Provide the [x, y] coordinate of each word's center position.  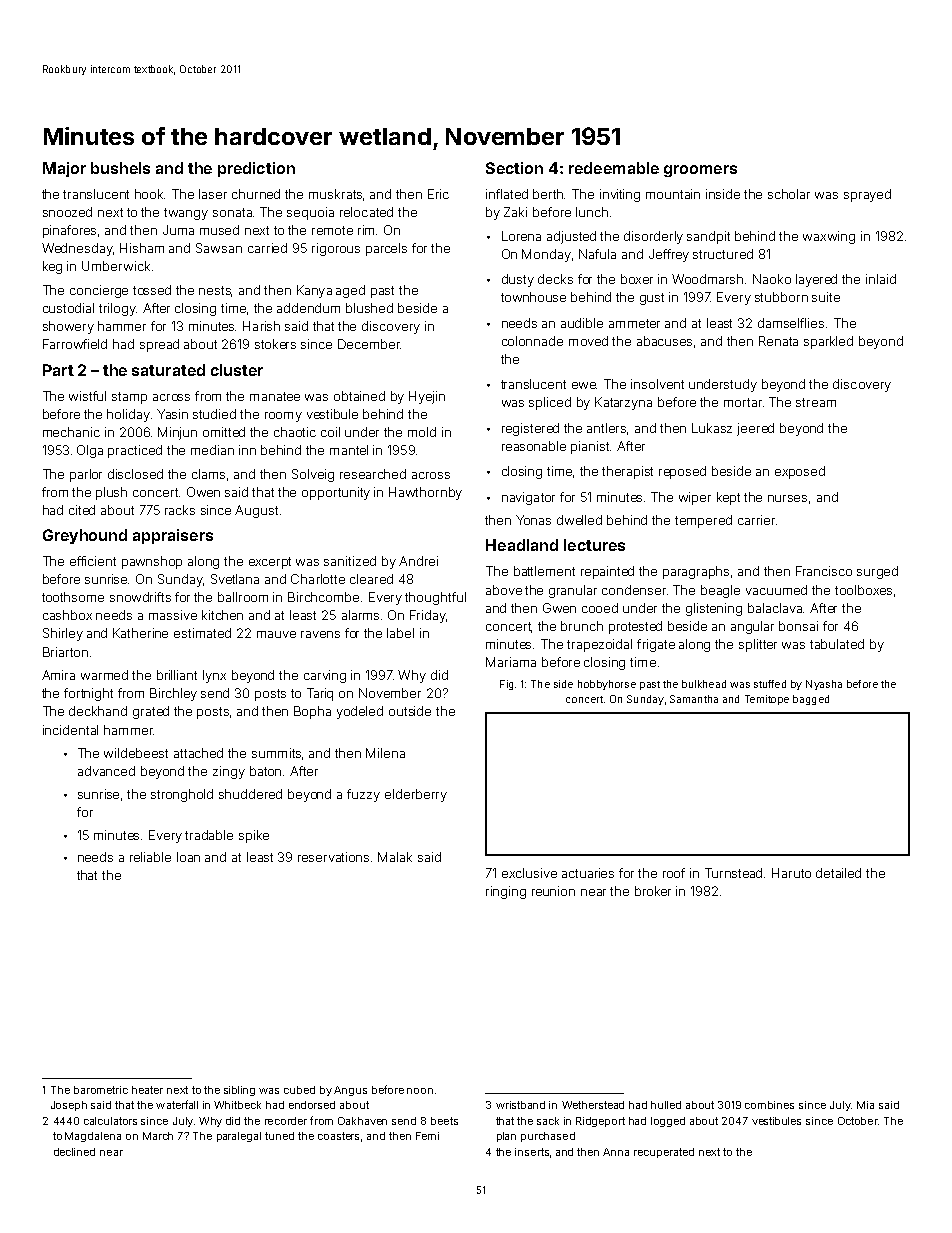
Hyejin [427, 397]
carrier [756, 520]
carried [267, 248]
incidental [70, 730]
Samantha [694, 699]
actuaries [588, 873]
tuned [279, 1136]
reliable [150, 857]
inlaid [881, 279]
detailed [838, 873]
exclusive [529, 873]
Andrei [418, 561]
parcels [386, 249]
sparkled [828, 342]
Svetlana [235, 579]
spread [159, 345]
